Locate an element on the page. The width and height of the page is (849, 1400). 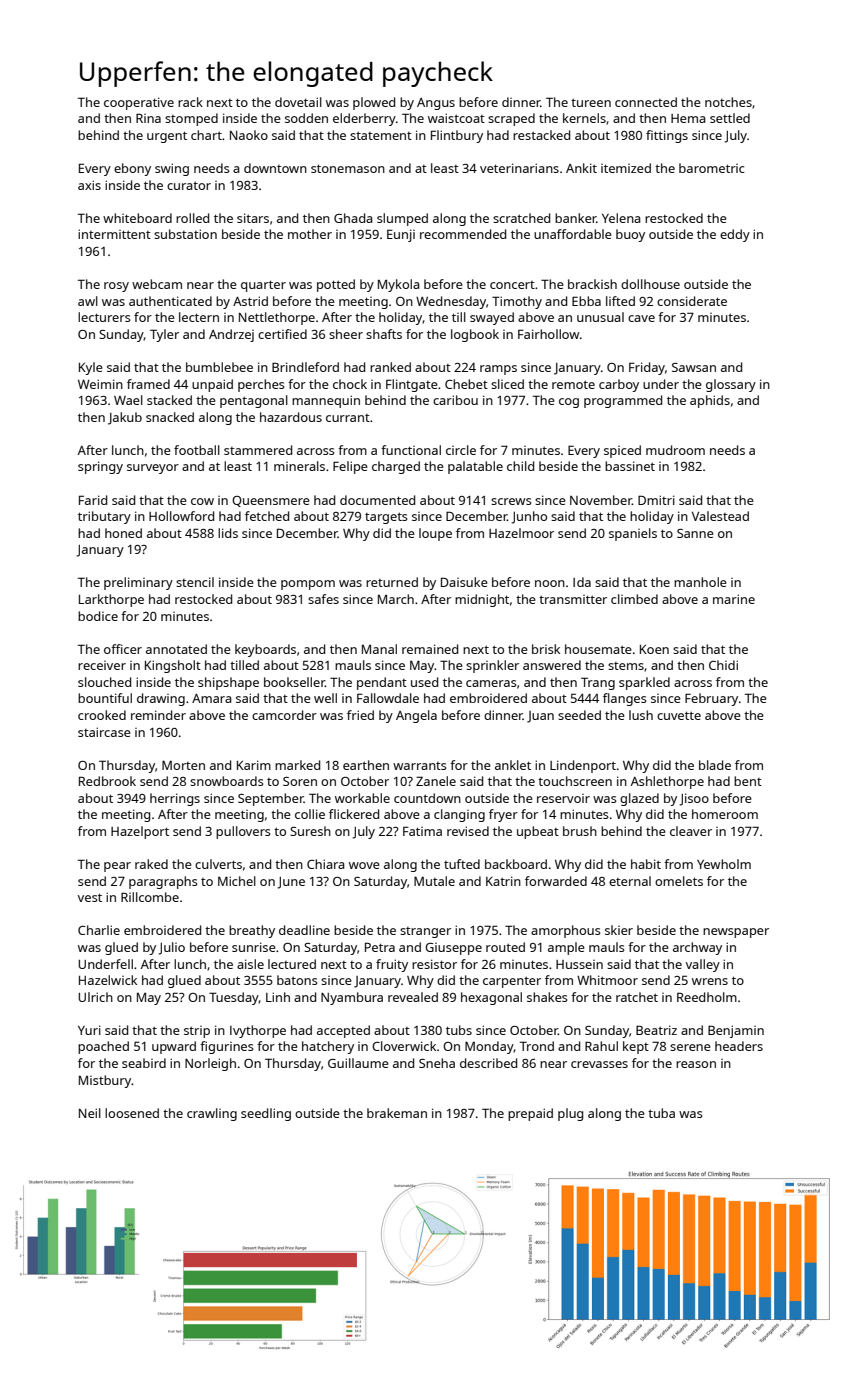
loosened is located at coordinates (132, 1113).
